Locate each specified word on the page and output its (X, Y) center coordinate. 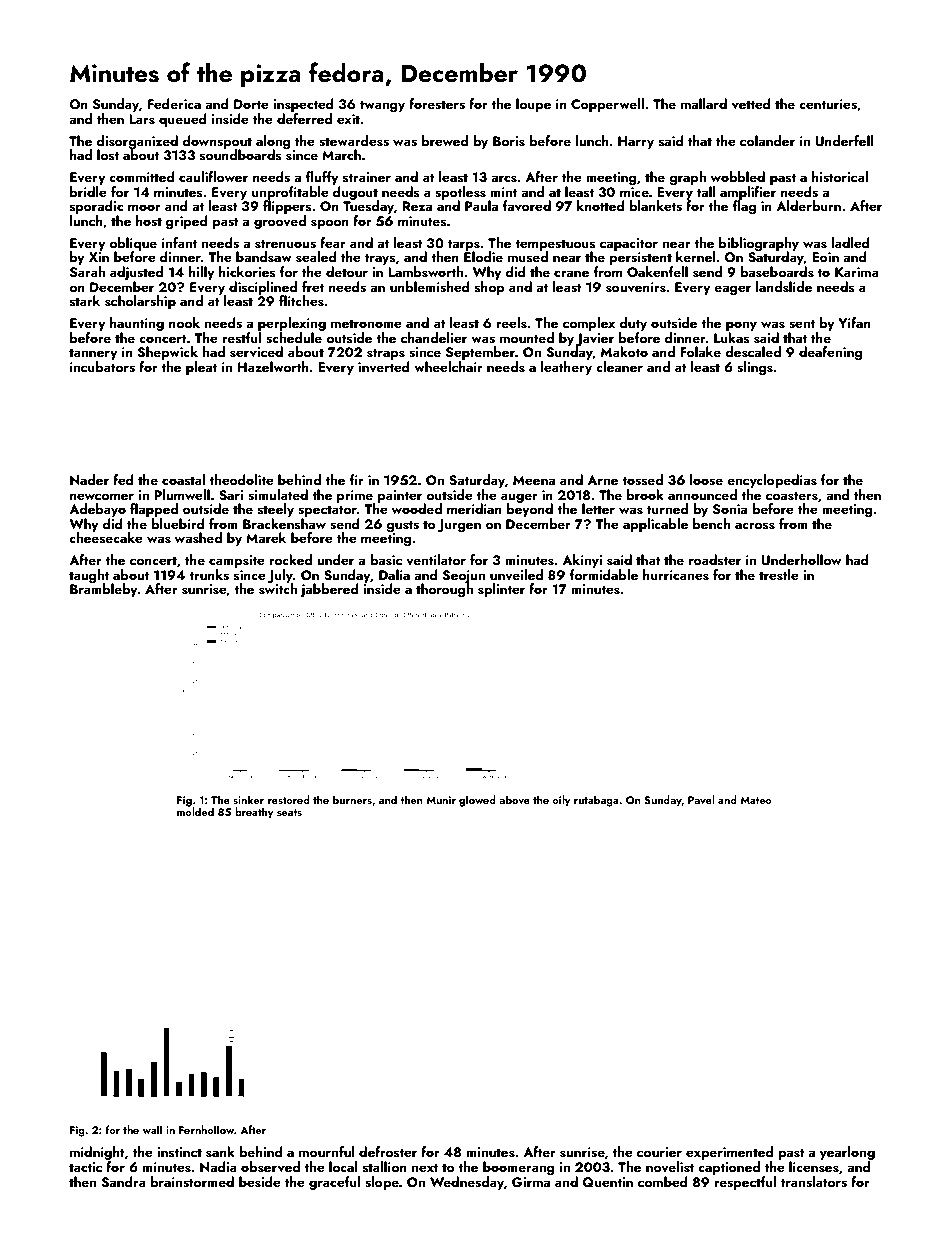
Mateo (756, 800)
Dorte (251, 104)
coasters (792, 496)
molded (195, 811)
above (514, 799)
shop (490, 288)
